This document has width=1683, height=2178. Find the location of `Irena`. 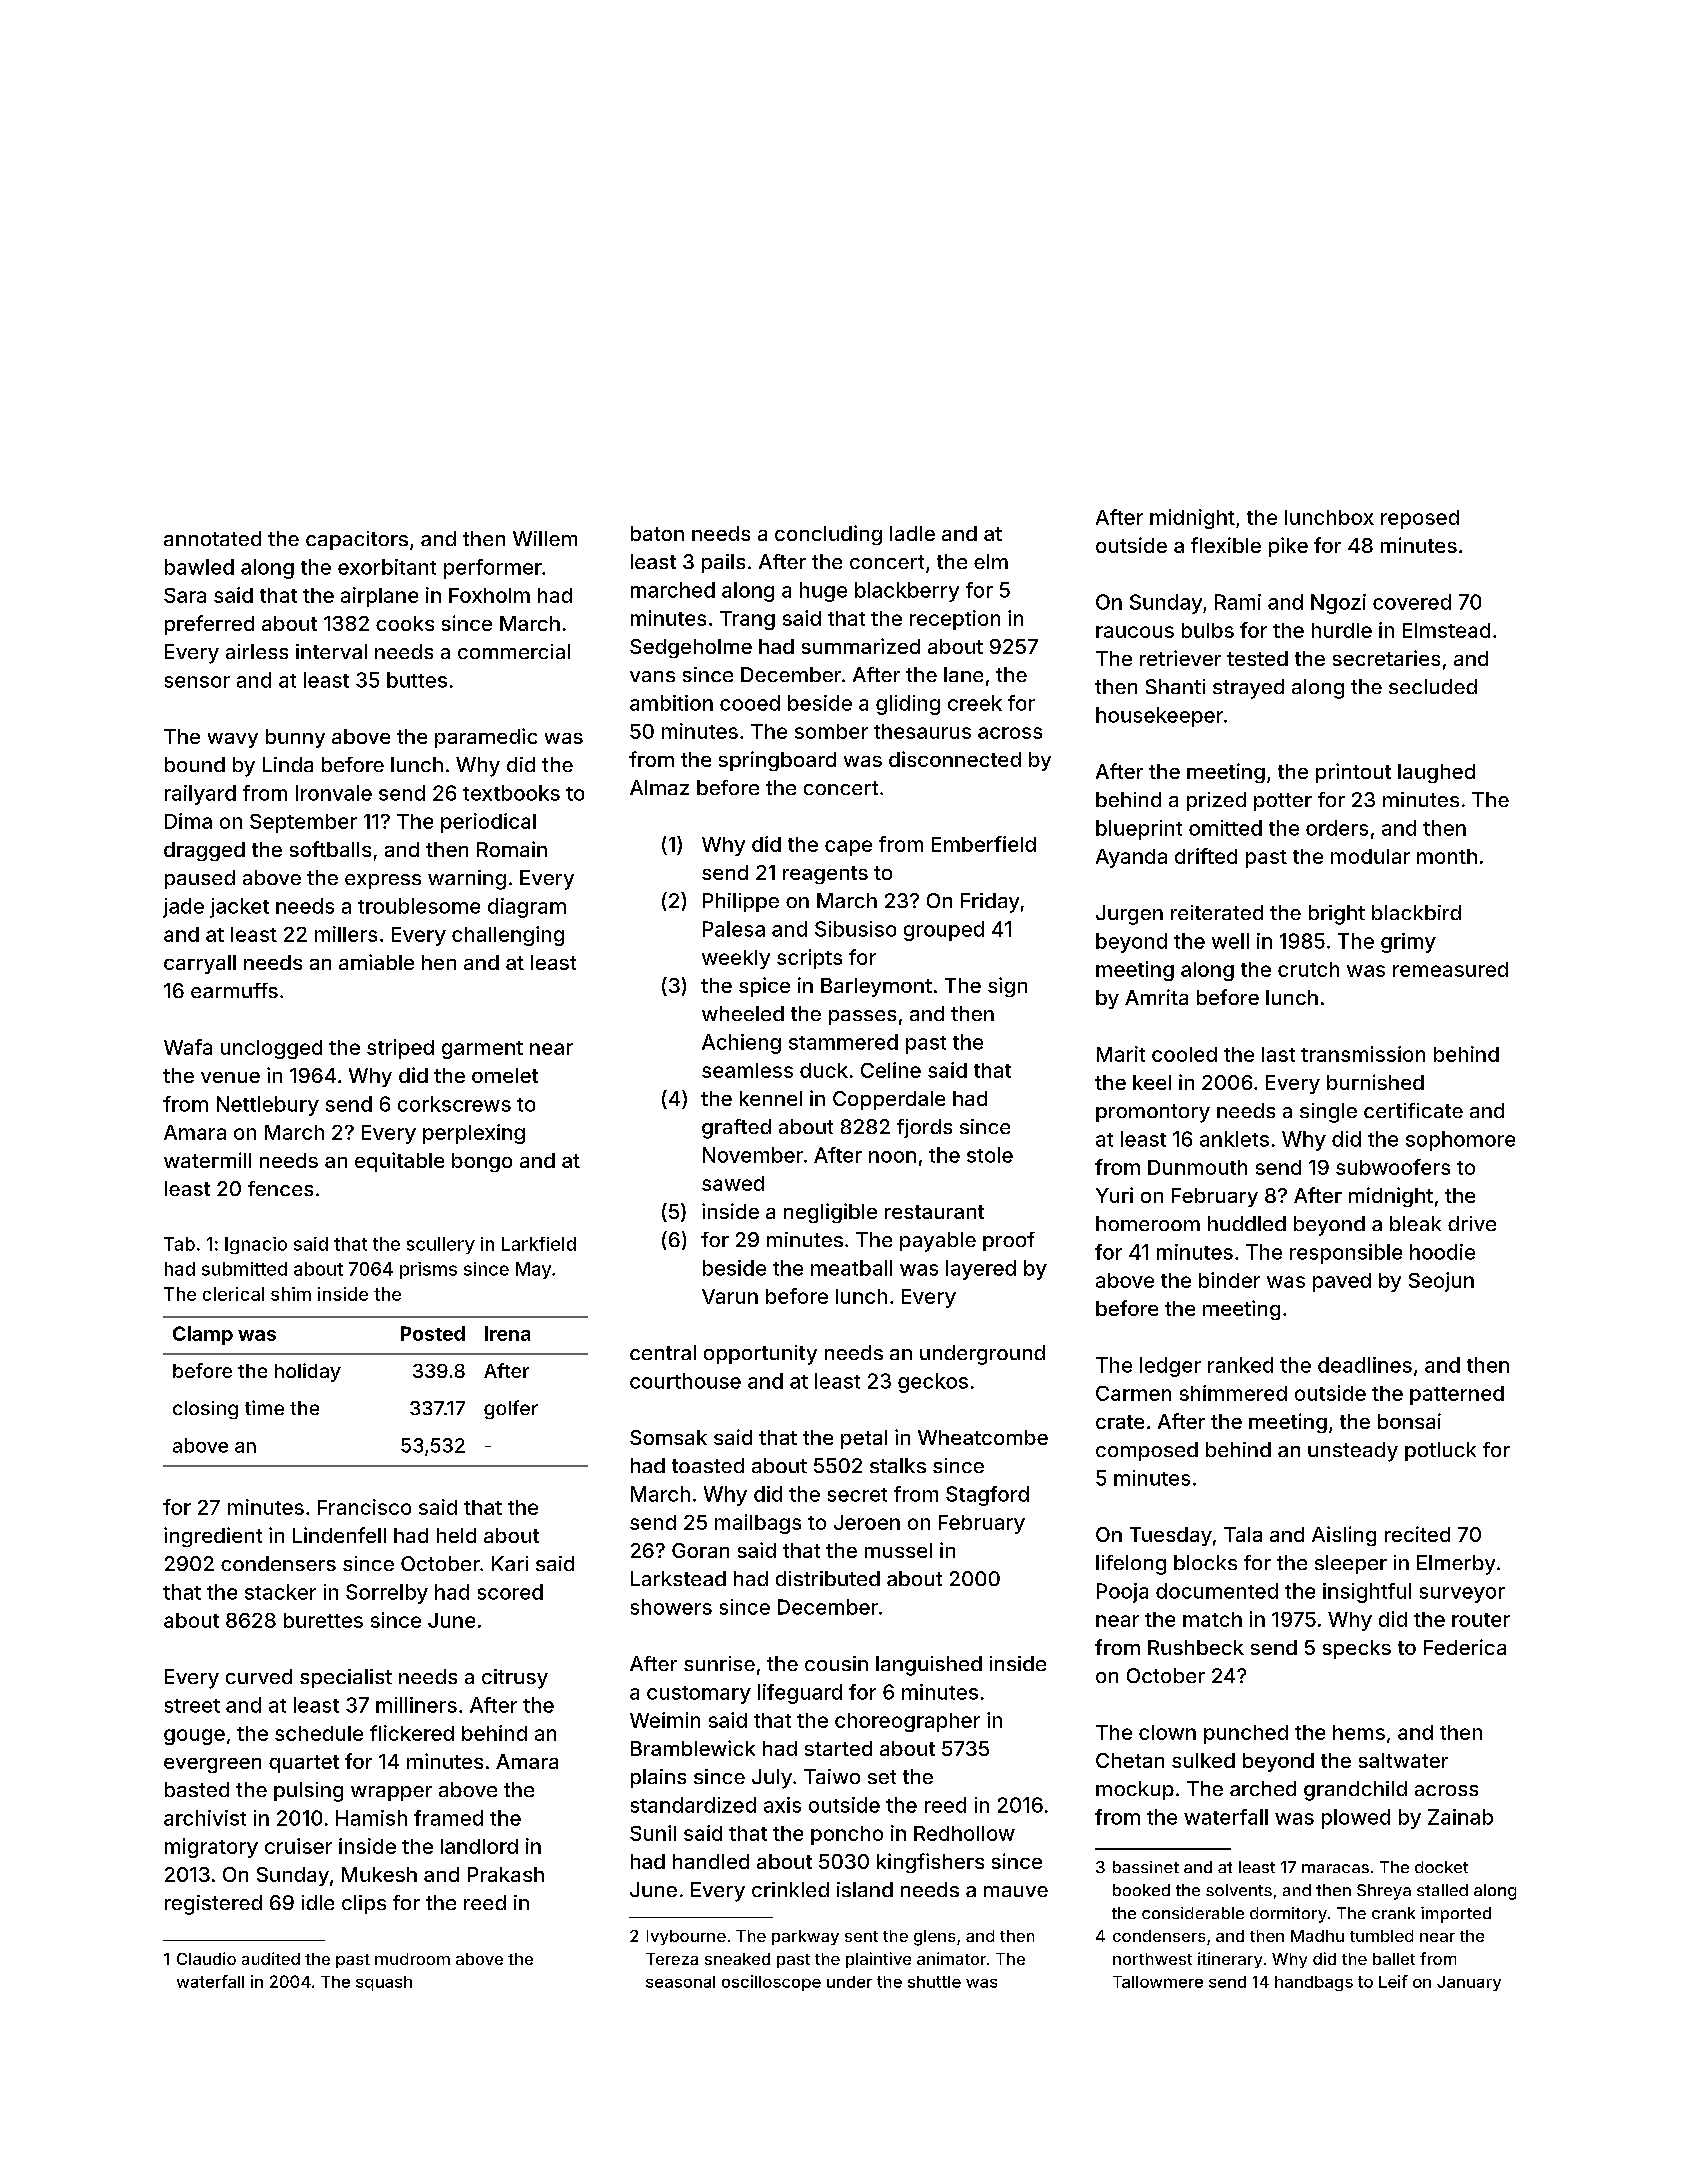

Irena is located at coordinates (507, 1333).
